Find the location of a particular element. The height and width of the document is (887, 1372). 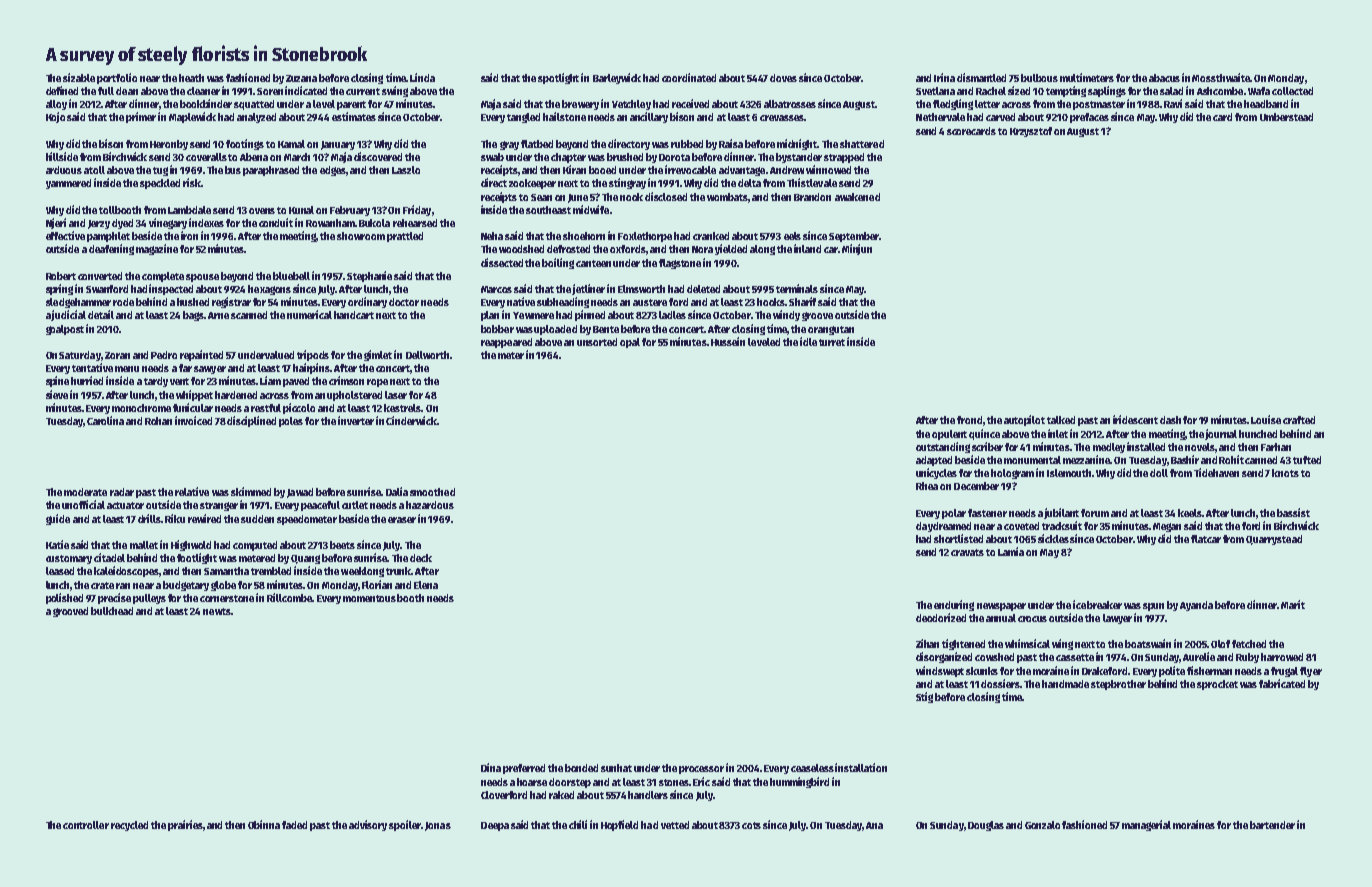

whimsical is located at coordinates (1027, 643).
